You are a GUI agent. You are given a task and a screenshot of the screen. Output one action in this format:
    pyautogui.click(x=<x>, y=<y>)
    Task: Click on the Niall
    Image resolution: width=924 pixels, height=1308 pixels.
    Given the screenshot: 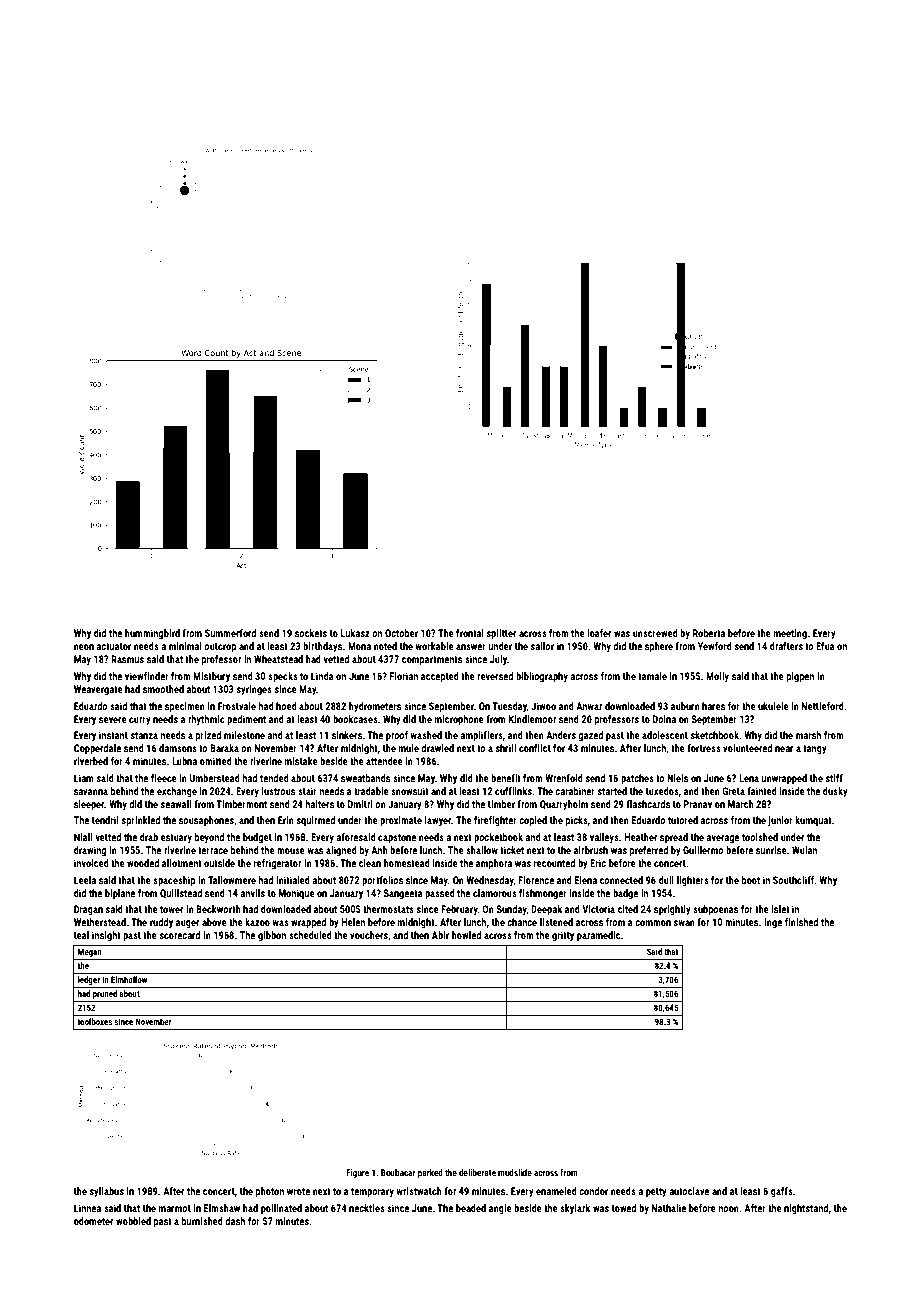 What is the action you would take?
    pyautogui.click(x=83, y=837)
